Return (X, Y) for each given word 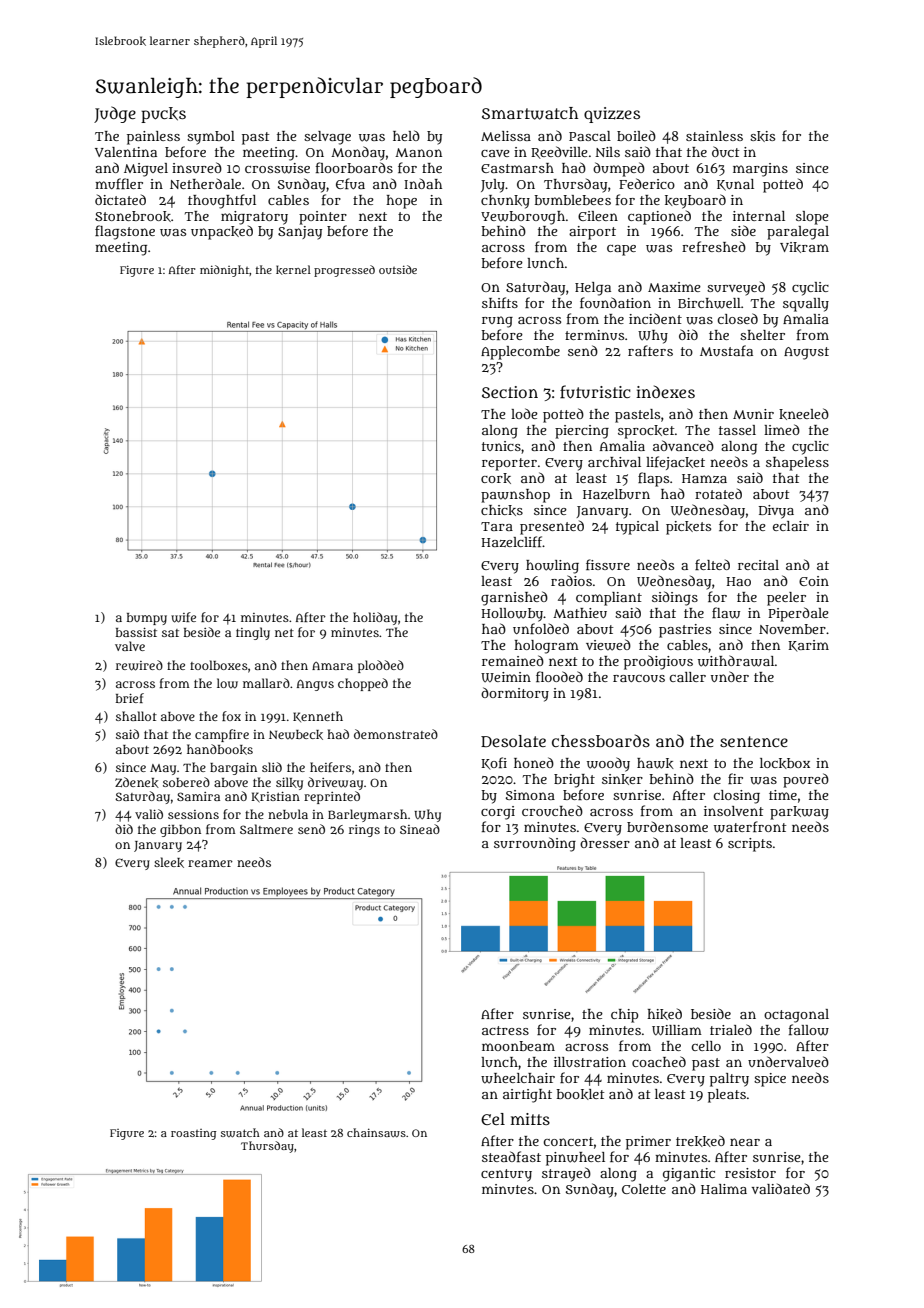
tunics (501, 446)
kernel (293, 270)
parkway (799, 813)
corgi (498, 813)
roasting (193, 1134)
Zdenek (137, 782)
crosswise (277, 168)
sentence (754, 741)
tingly (253, 633)
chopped (363, 684)
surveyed (736, 288)
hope (401, 202)
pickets (688, 528)
